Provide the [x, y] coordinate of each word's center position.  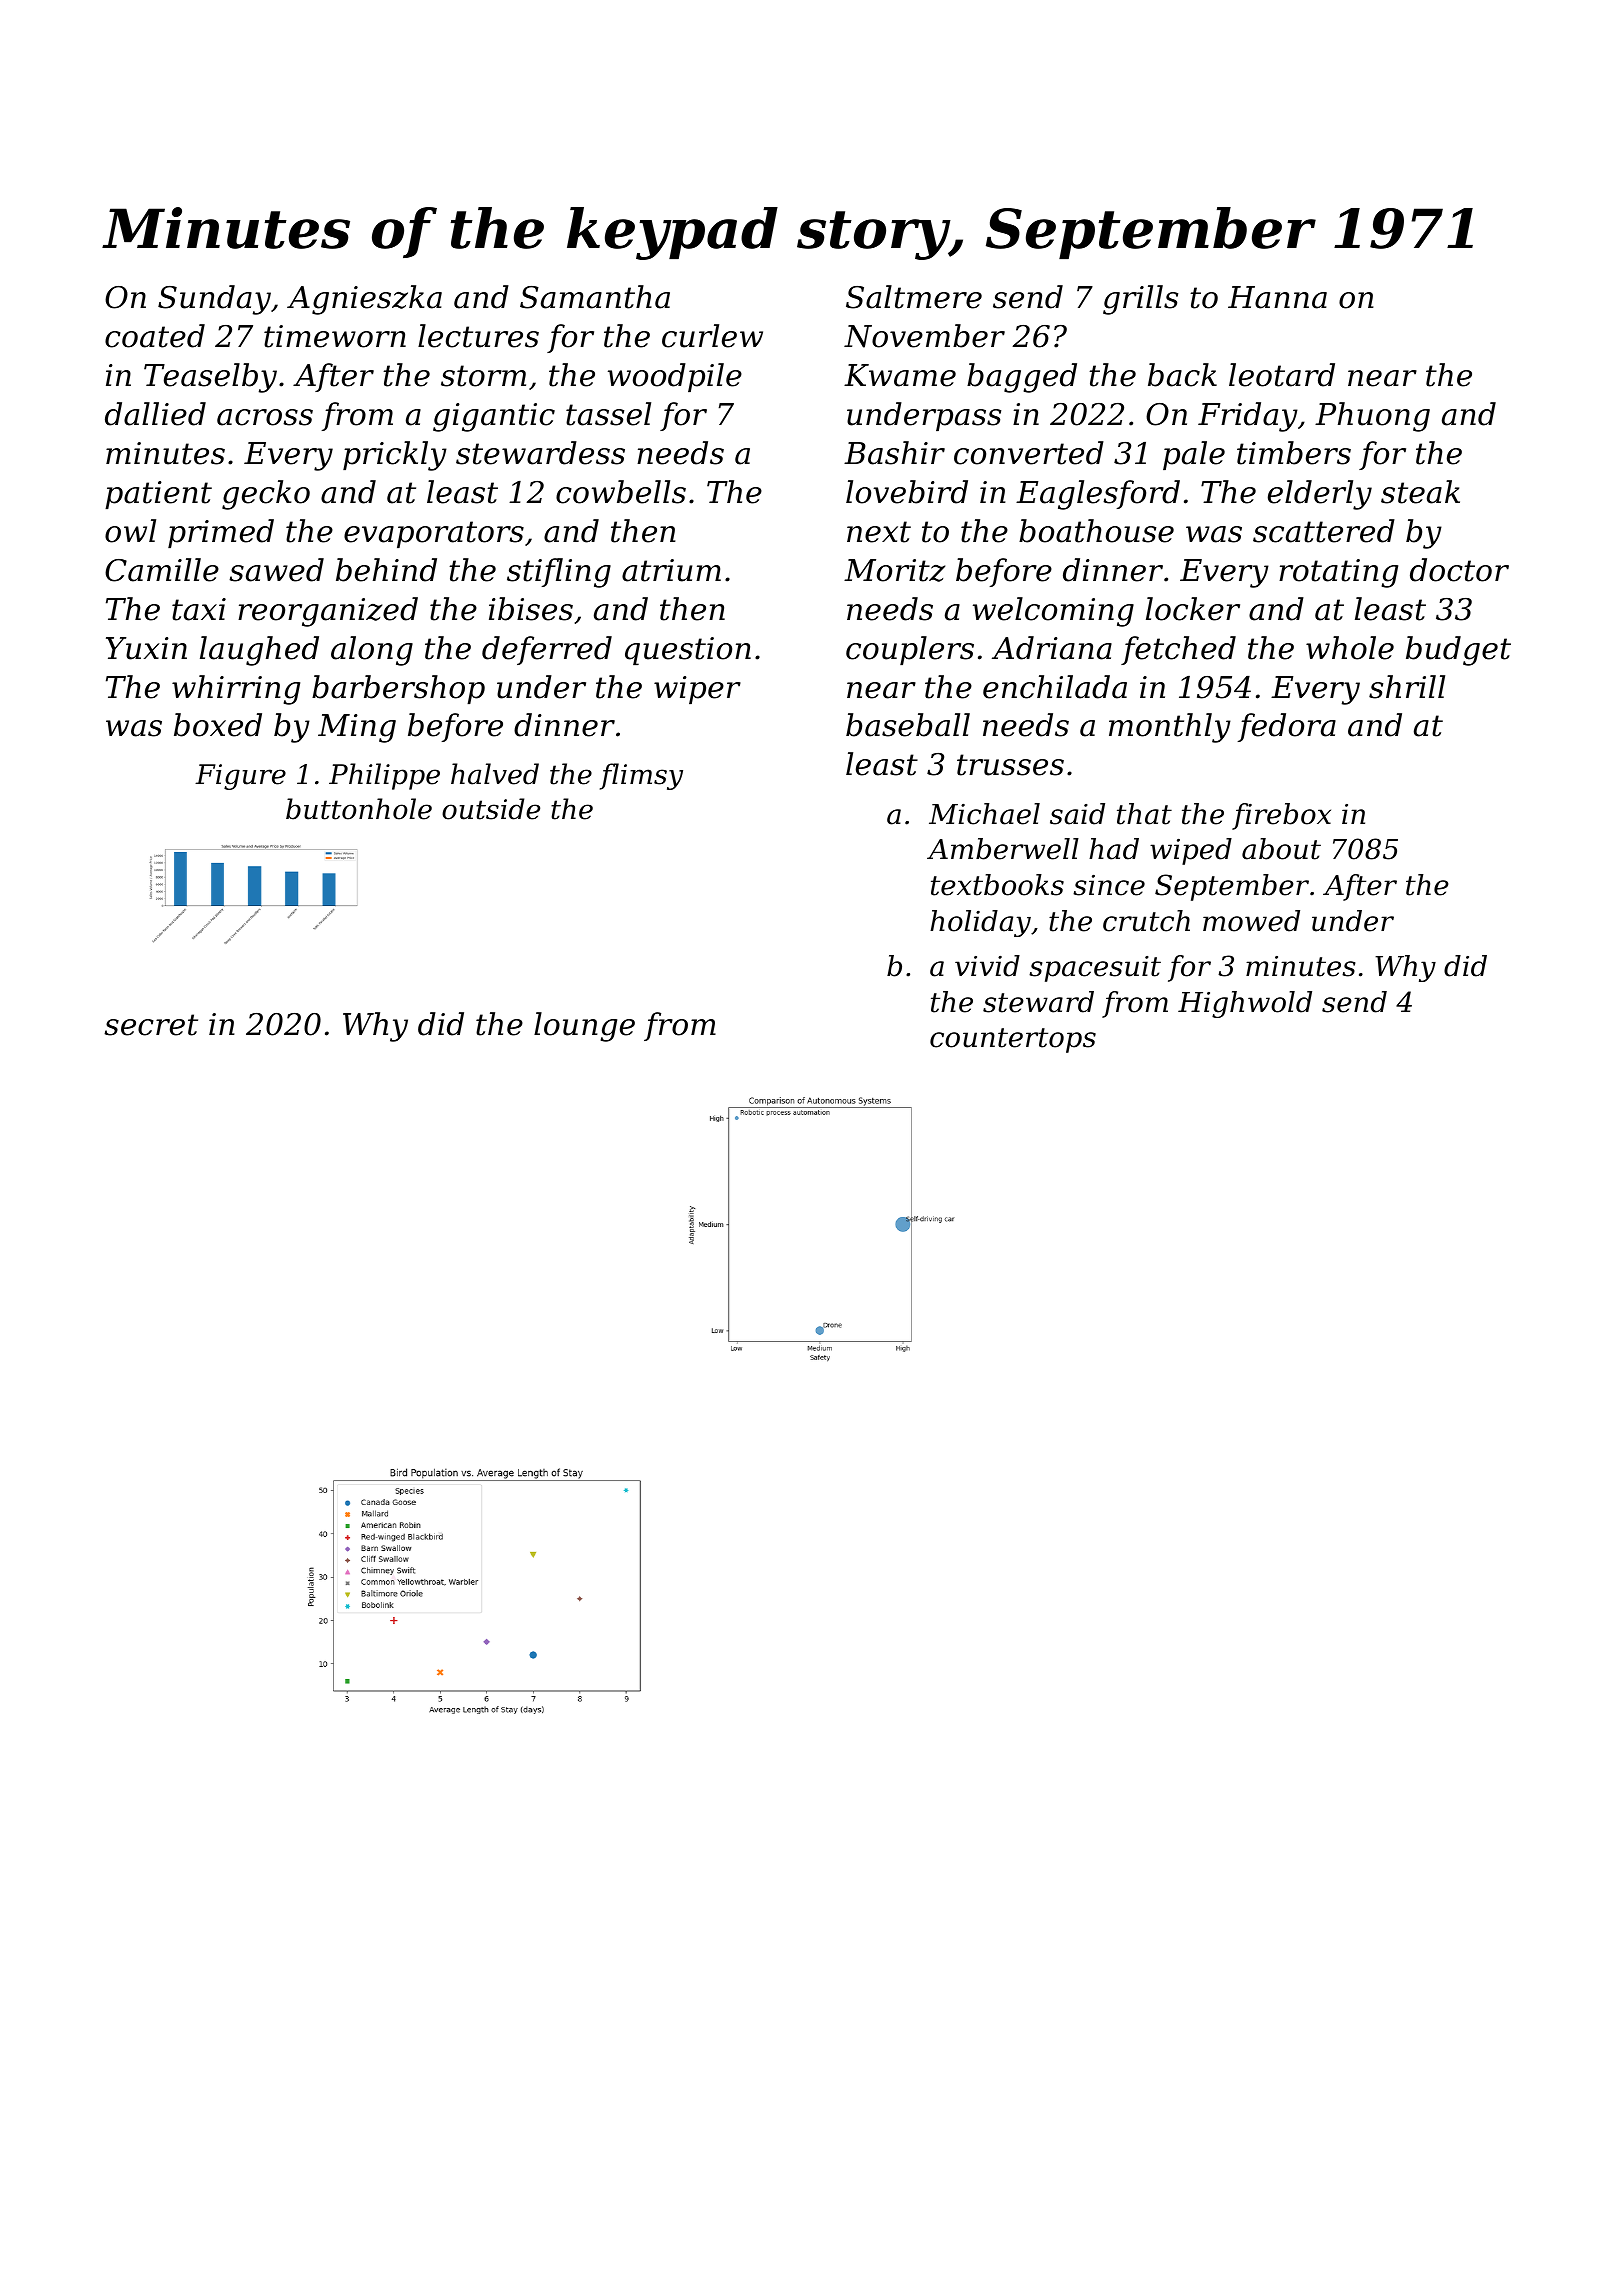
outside [491, 809]
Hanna [1277, 297]
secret [151, 1025]
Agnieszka [364, 300]
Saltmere [914, 297]
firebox [1281, 816]
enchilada [1055, 687]
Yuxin [146, 648]
